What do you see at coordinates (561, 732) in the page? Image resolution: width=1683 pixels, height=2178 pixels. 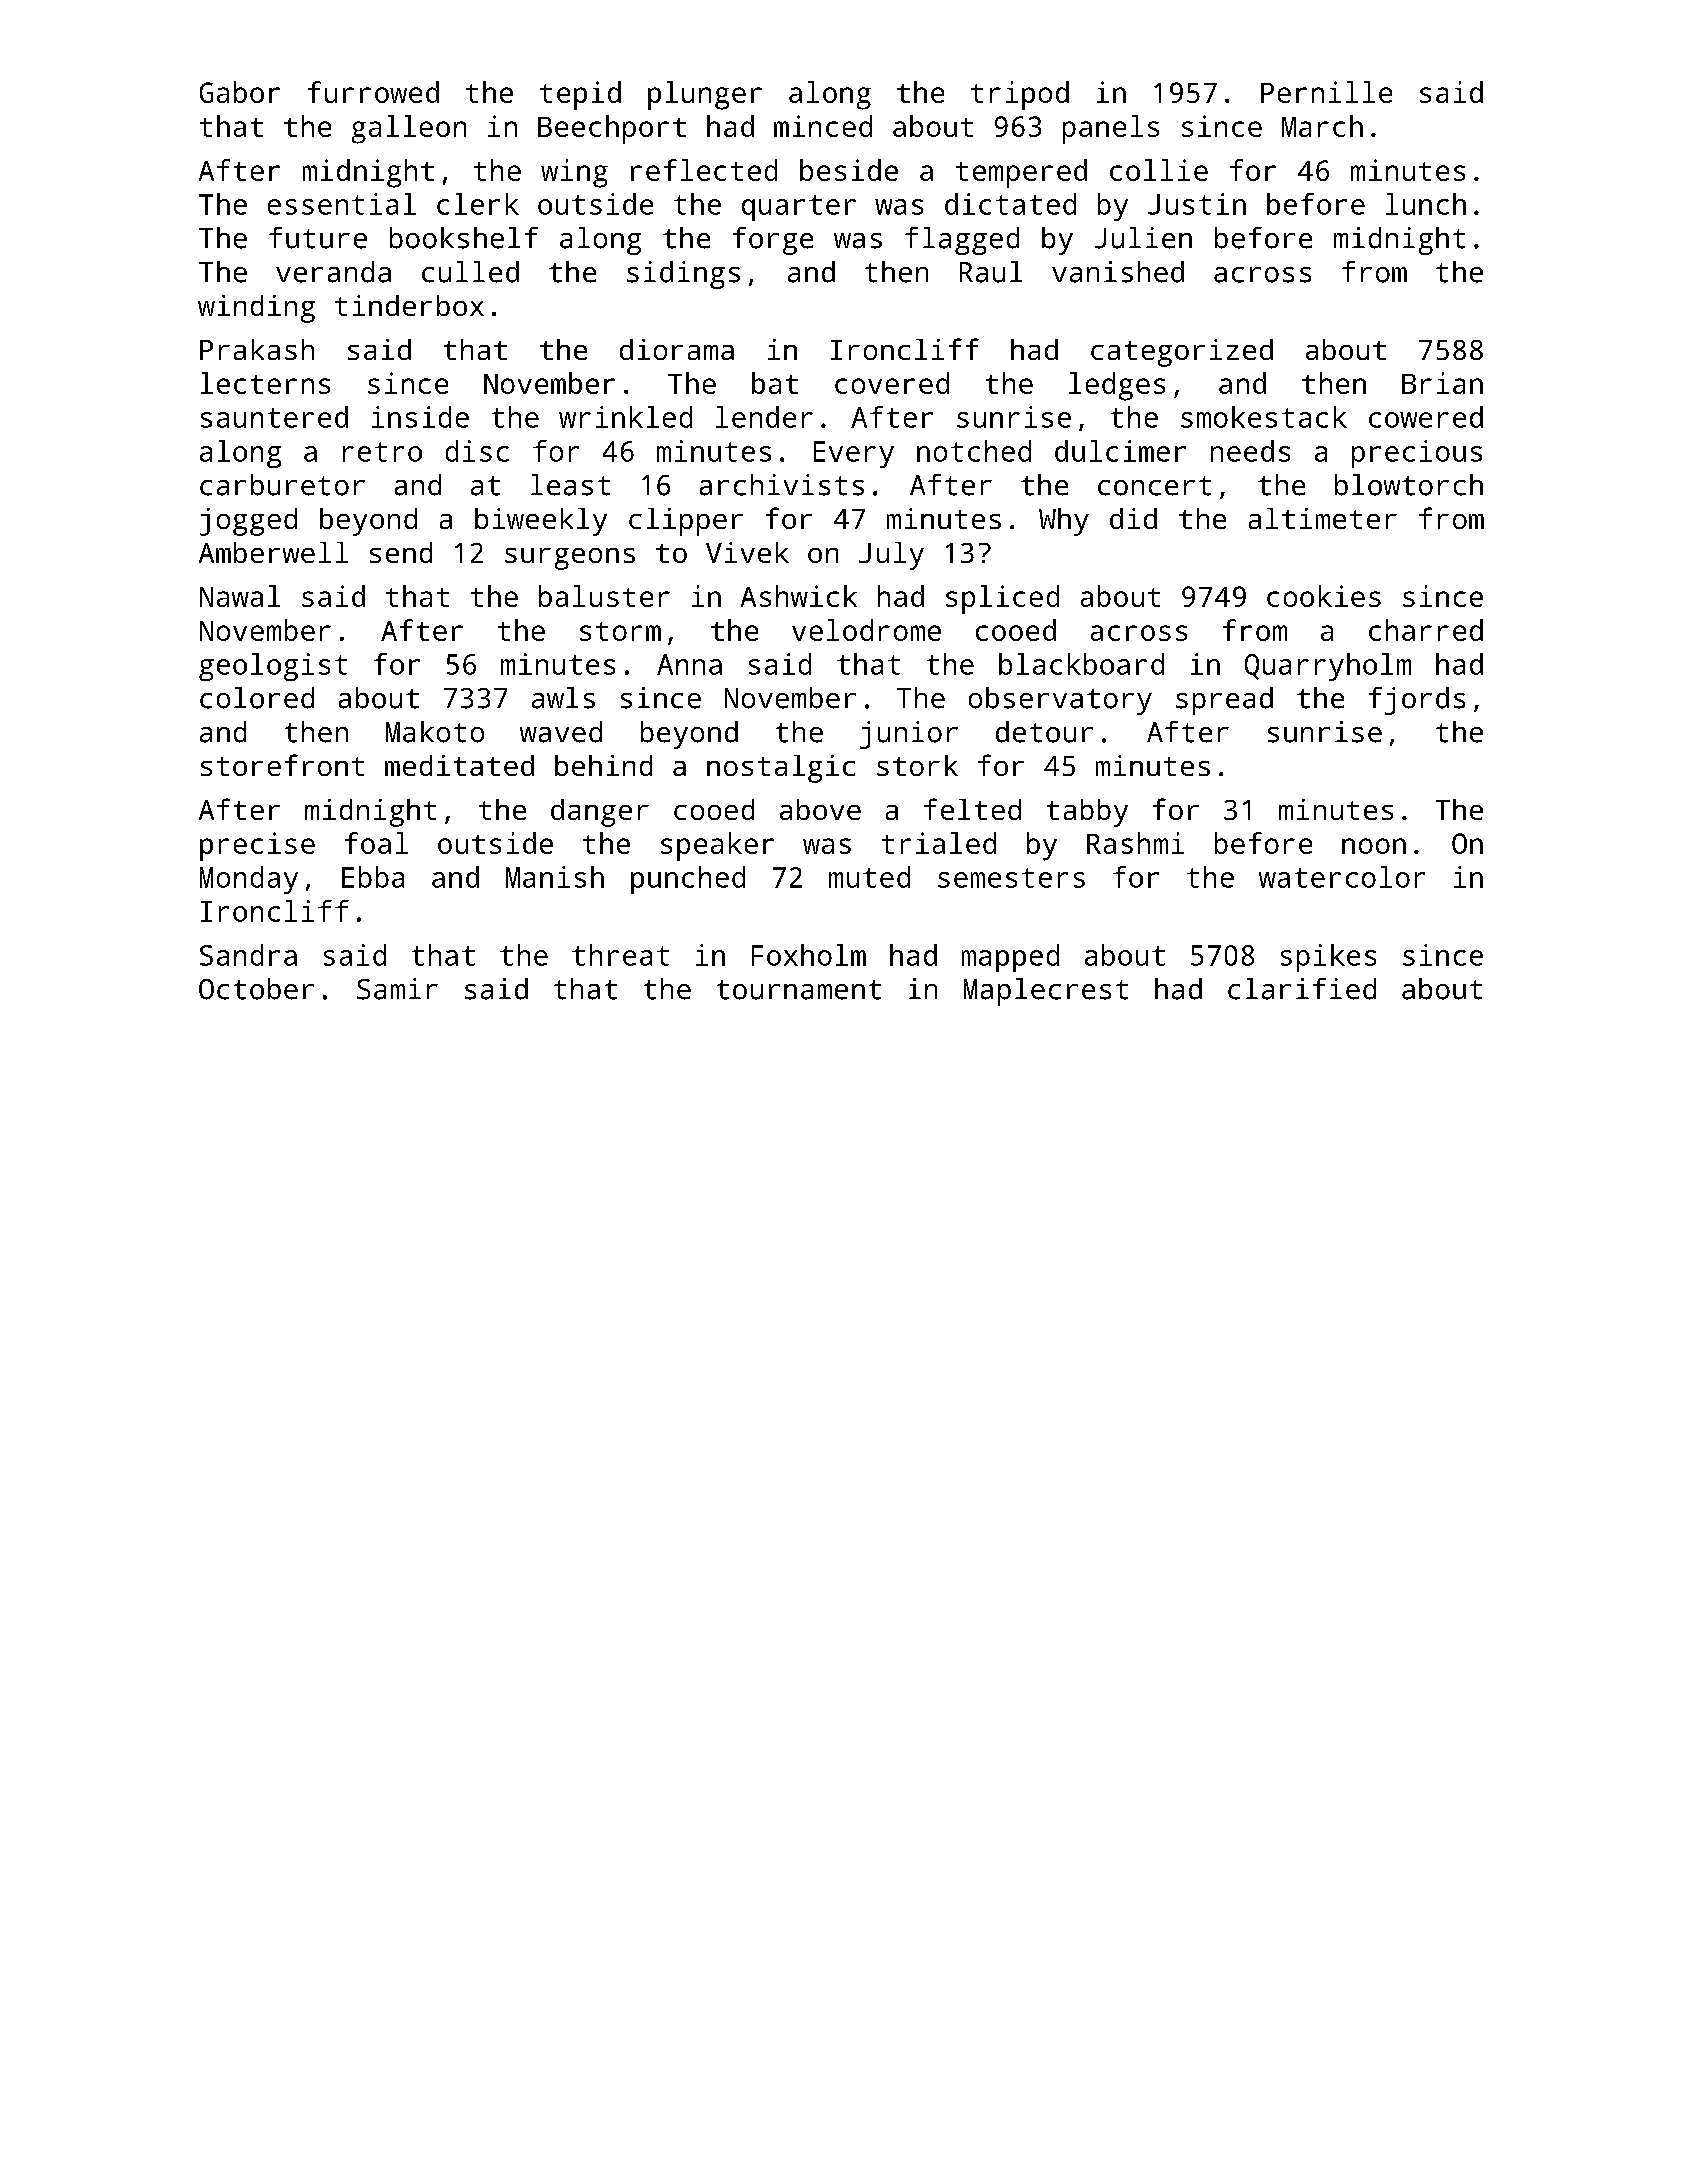 I see `waved` at bounding box center [561, 732].
